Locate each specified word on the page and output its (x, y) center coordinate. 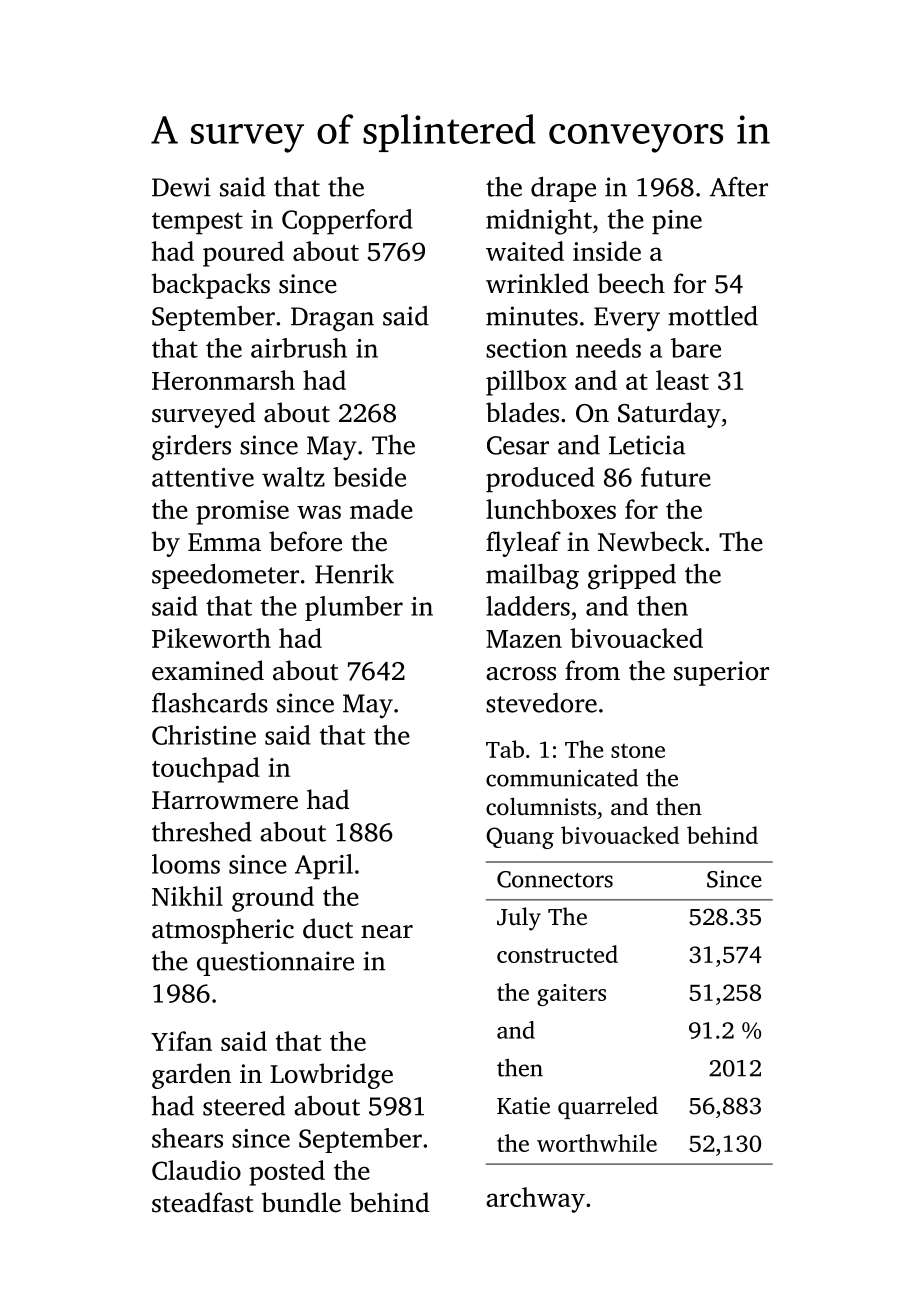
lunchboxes (551, 509)
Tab (505, 749)
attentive (203, 477)
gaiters (571, 995)
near (387, 932)
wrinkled (537, 283)
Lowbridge (331, 1076)
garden (191, 1076)
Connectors (555, 879)
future (676, 477)
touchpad (206, 770)
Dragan (332, 319)
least (682, 380)
